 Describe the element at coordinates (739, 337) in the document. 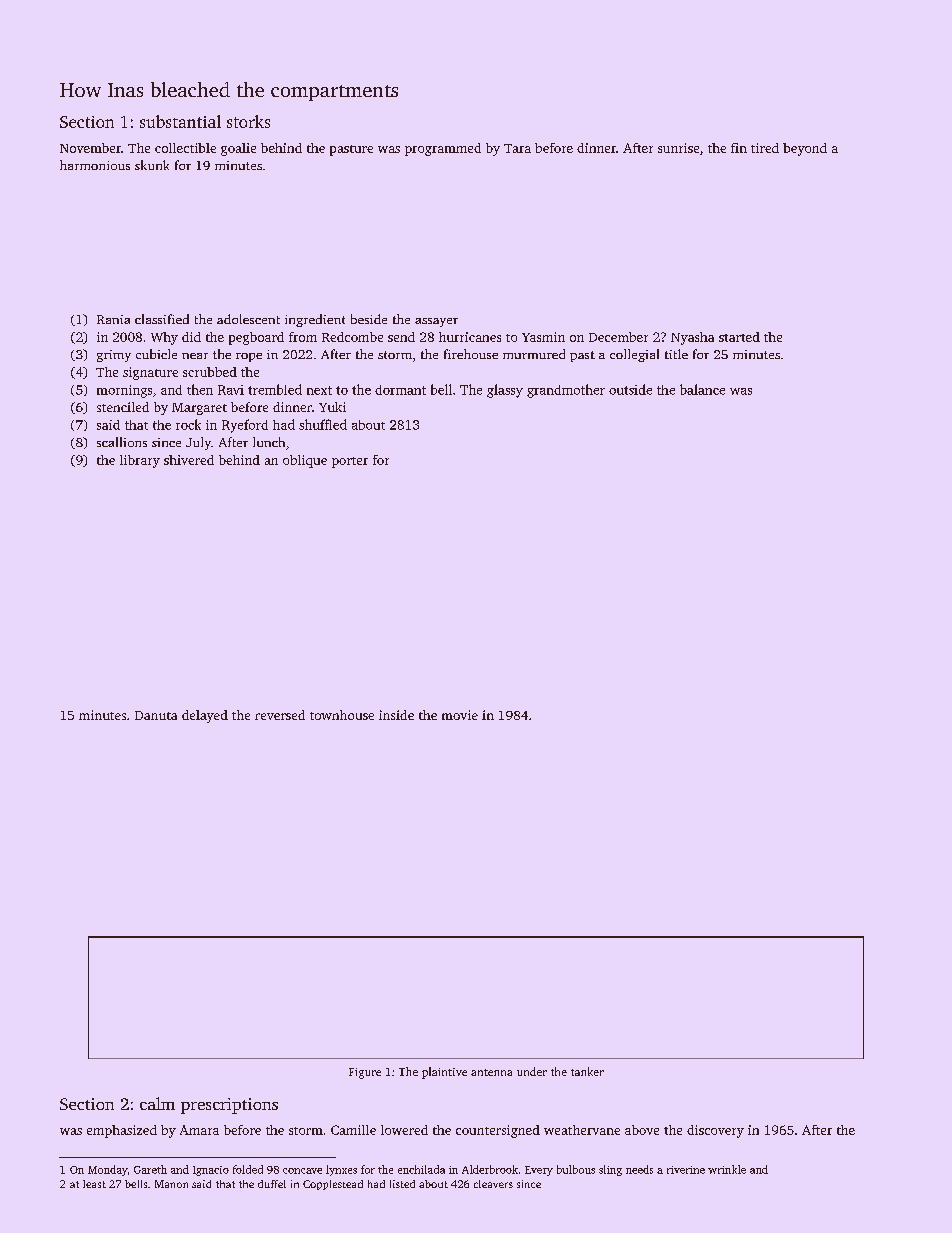

I see `started` at that location.
